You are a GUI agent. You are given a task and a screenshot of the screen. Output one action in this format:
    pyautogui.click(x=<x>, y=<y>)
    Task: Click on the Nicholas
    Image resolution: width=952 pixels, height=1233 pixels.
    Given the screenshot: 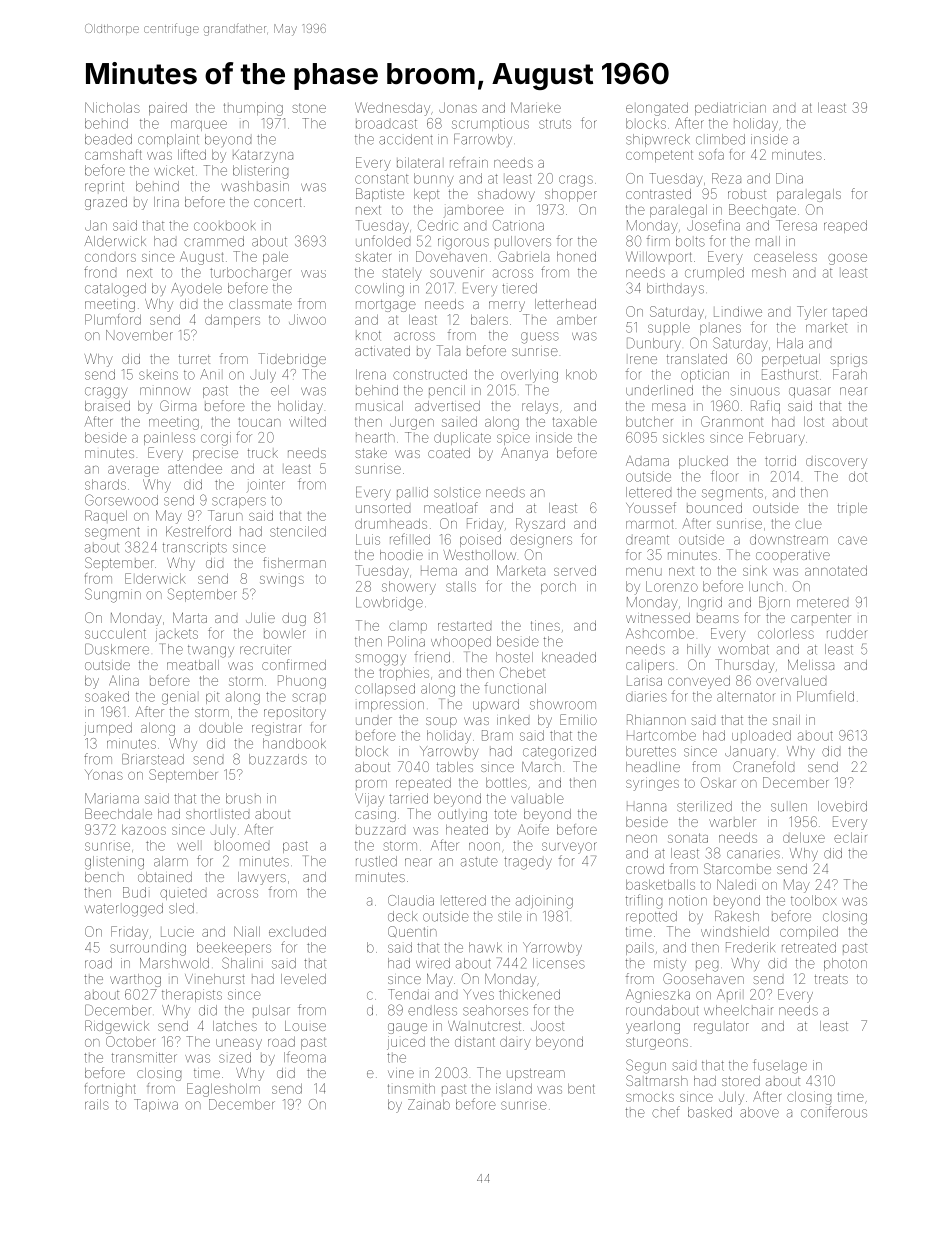 What is the action you would take?
    pyautogui.click(x=112, y=107)
